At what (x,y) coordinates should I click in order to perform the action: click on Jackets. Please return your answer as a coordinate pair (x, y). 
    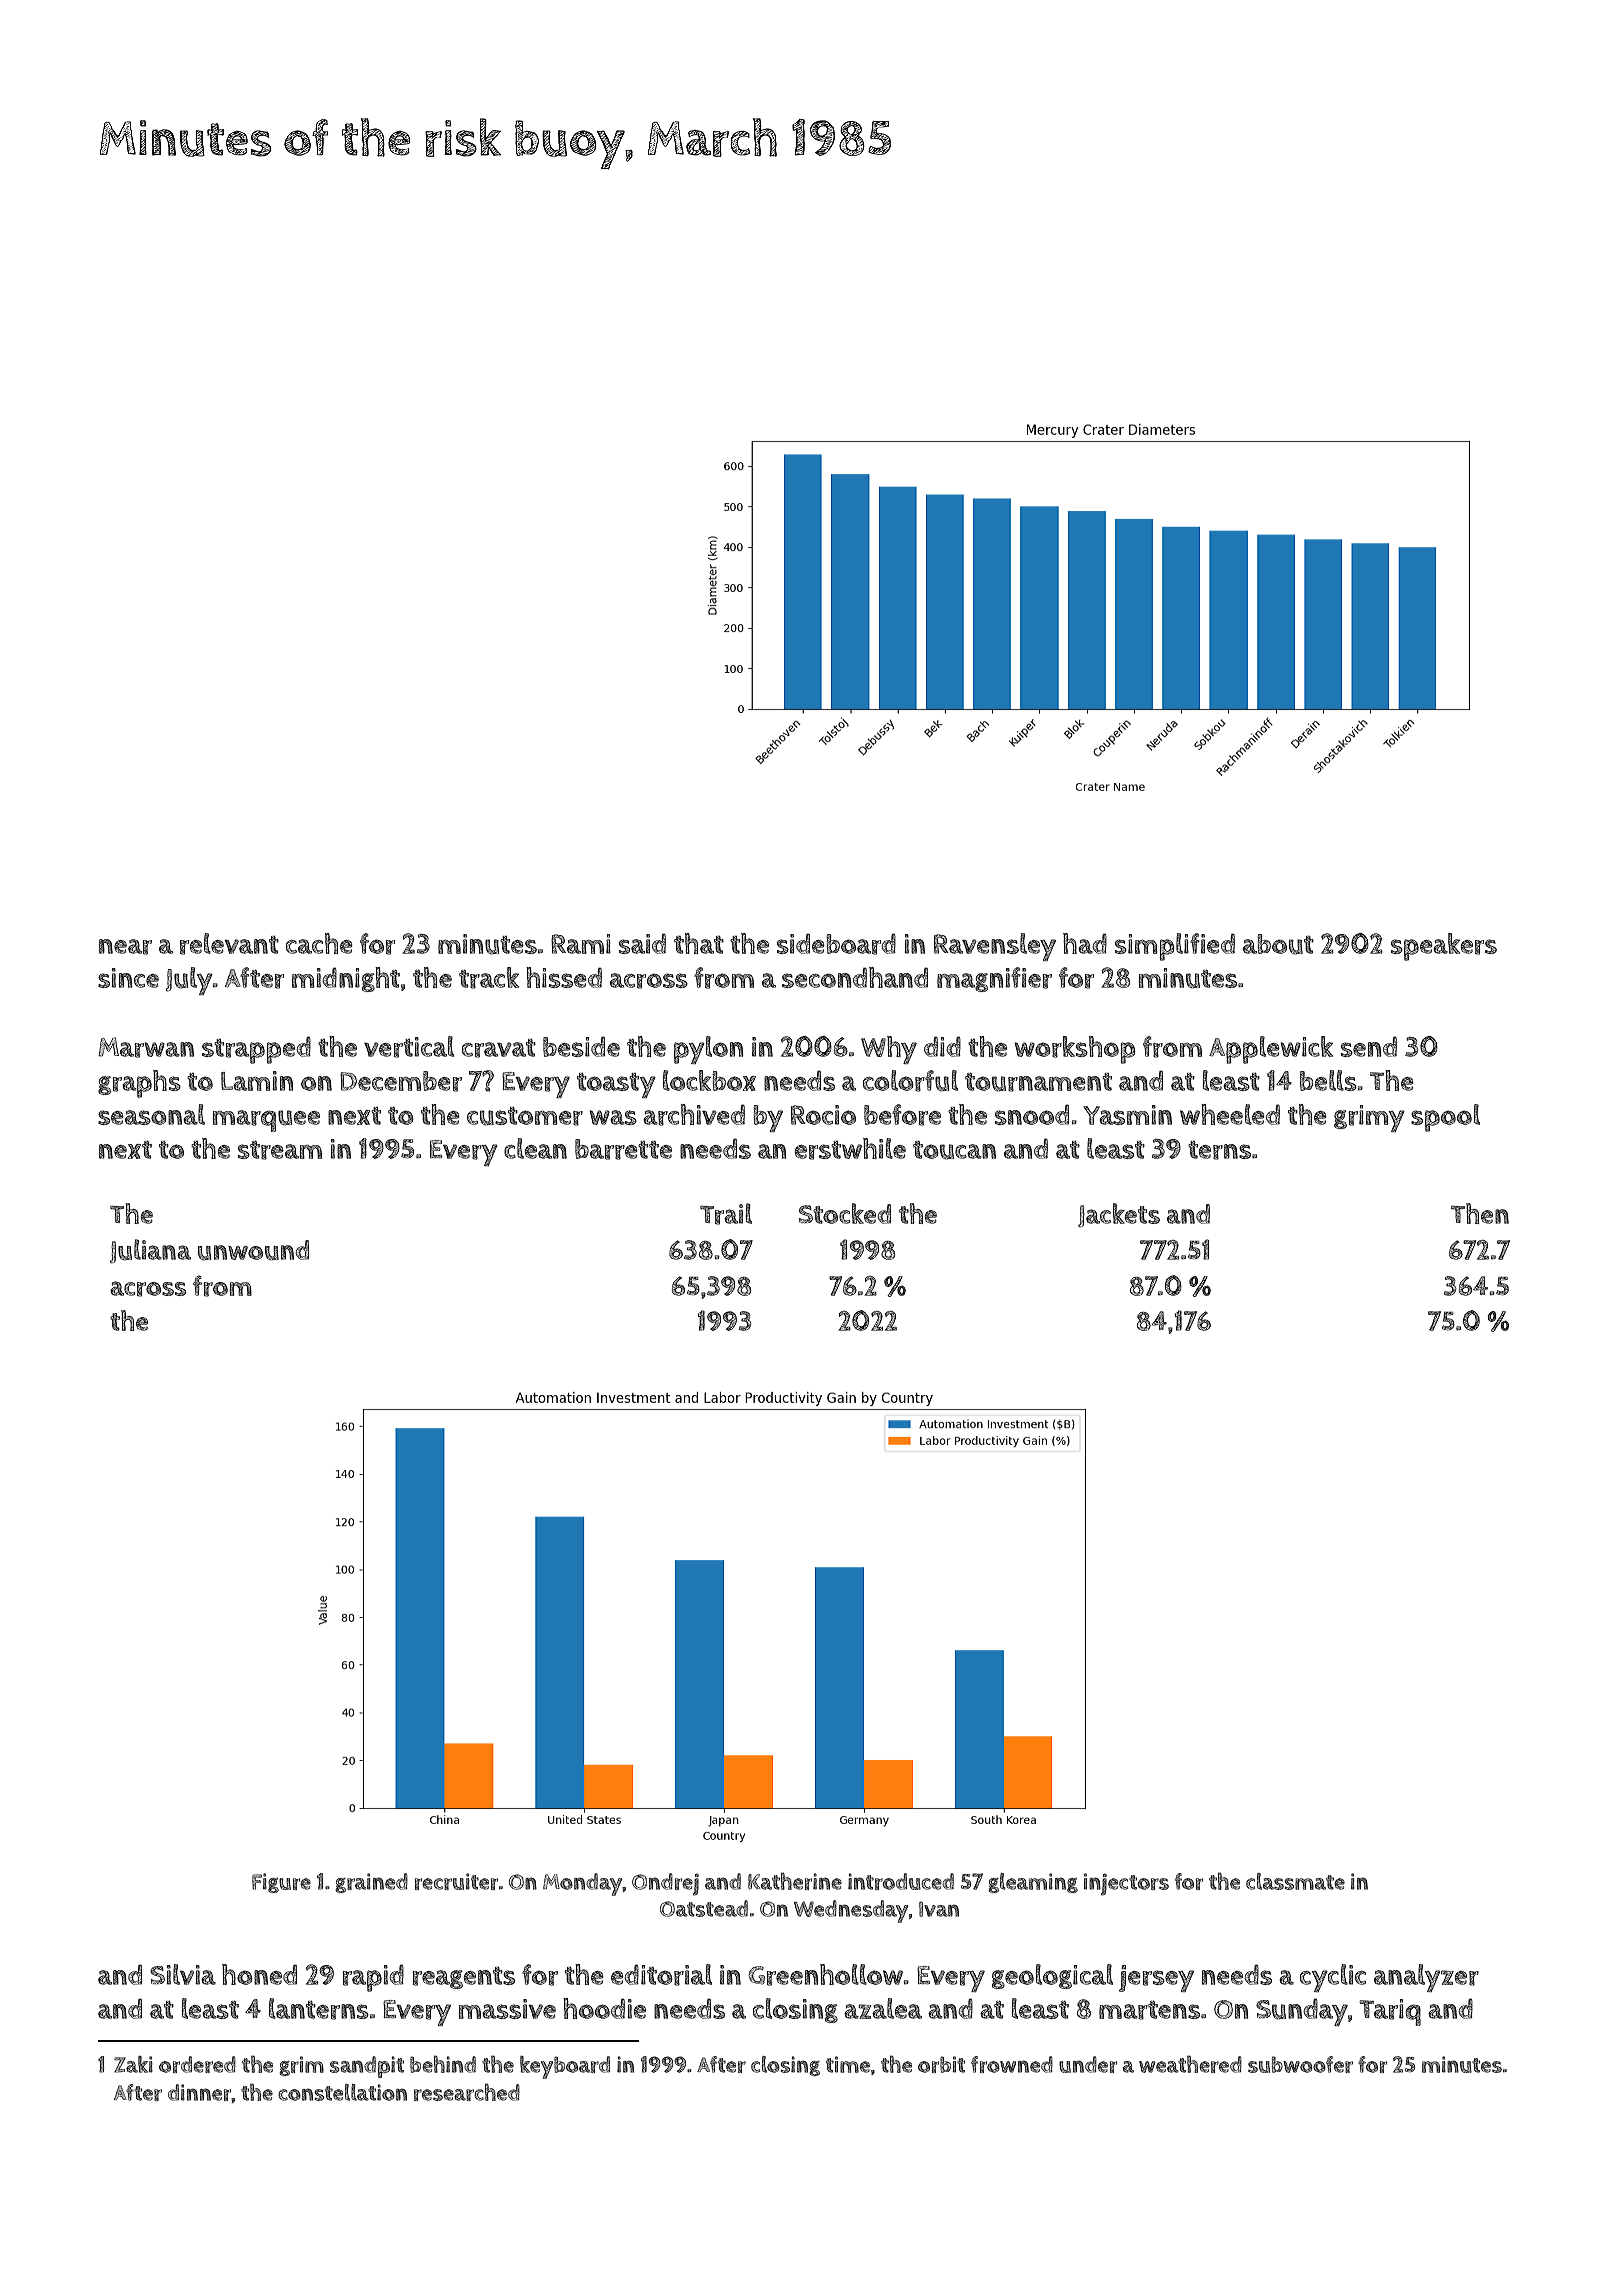
    Looking at the image, I should click on (1119, 1215).
